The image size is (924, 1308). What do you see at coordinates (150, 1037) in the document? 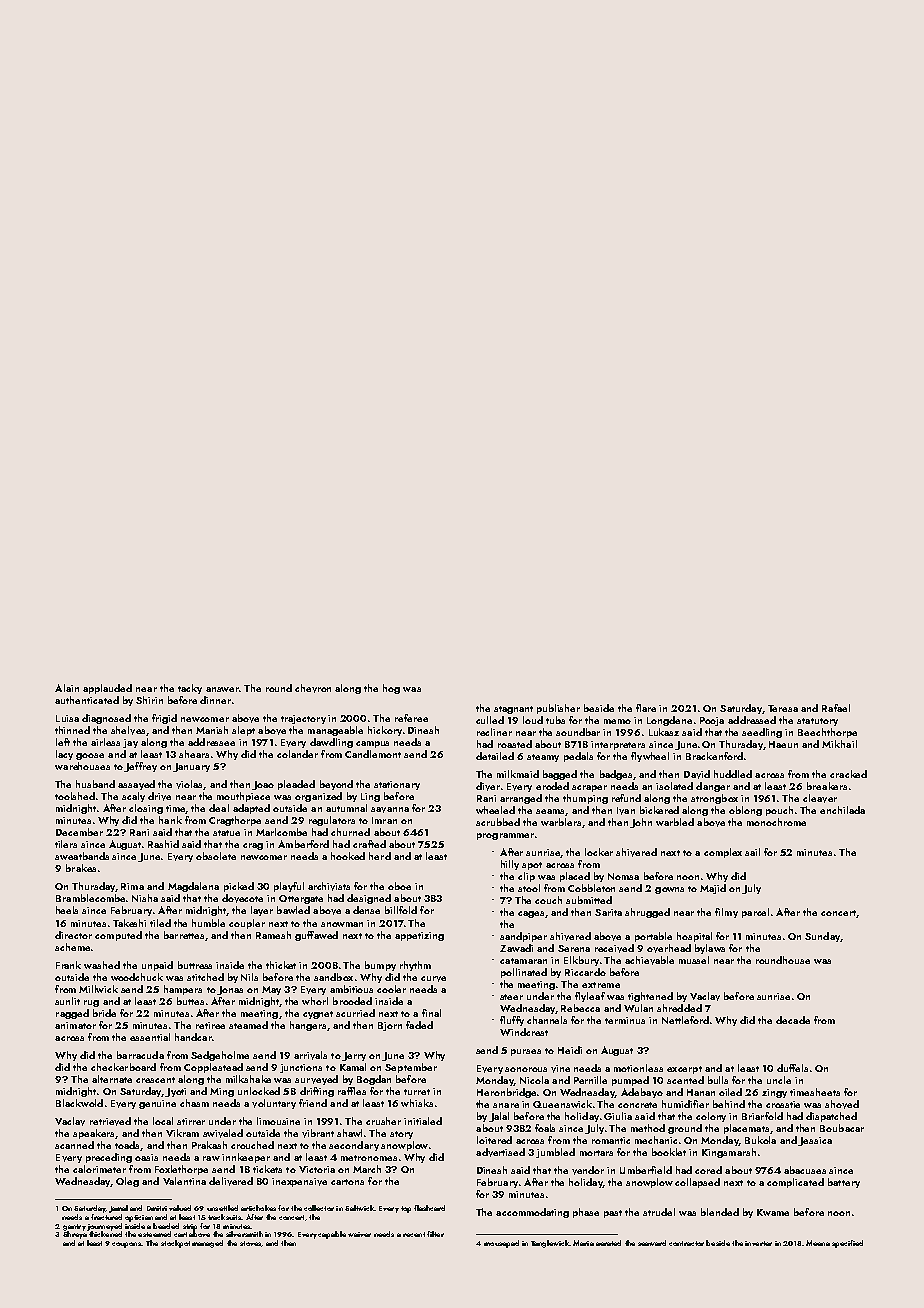
I see `essential` at bounding box center [150, 1037].
